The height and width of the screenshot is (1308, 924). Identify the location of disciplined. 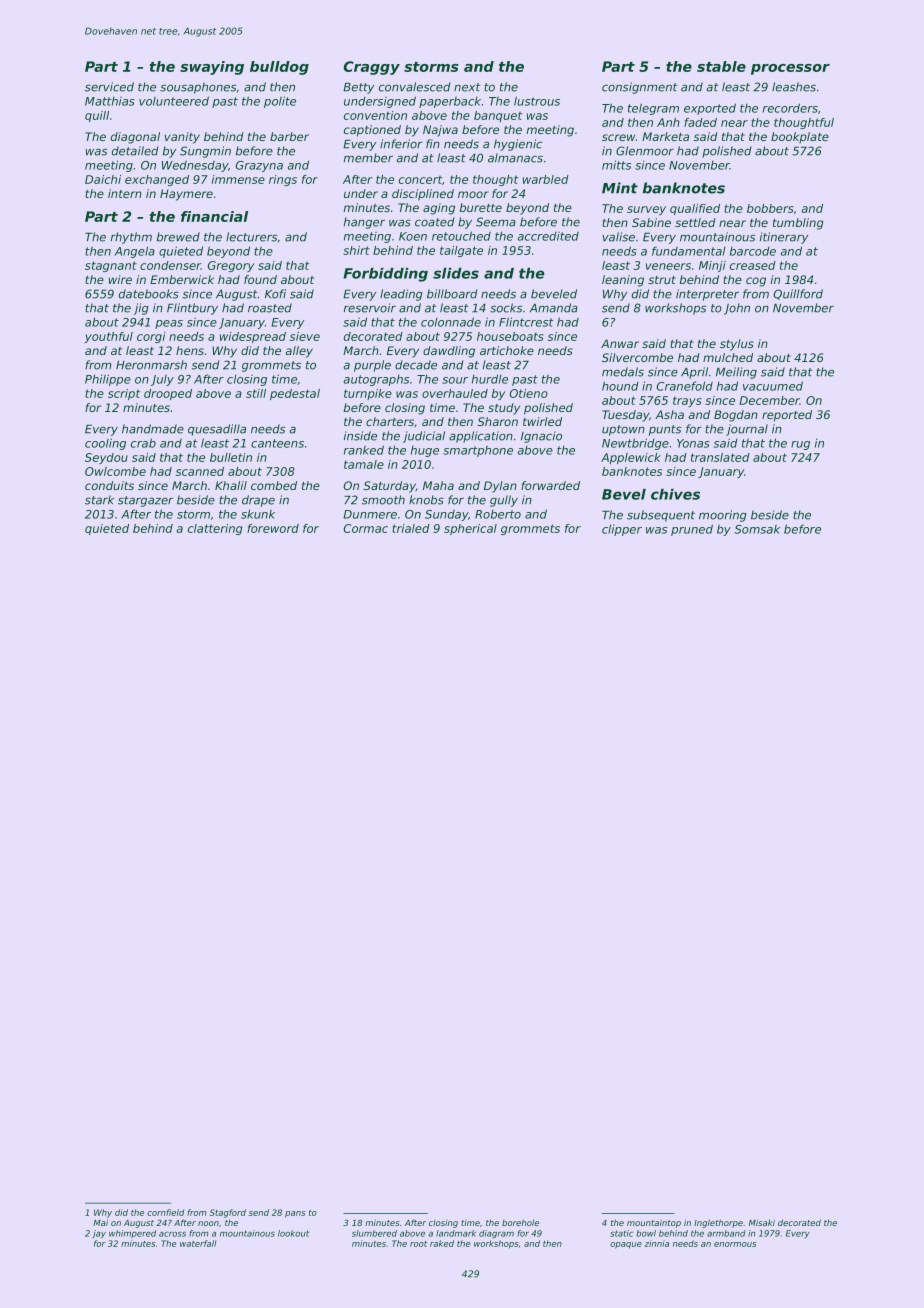
(423, 195).
